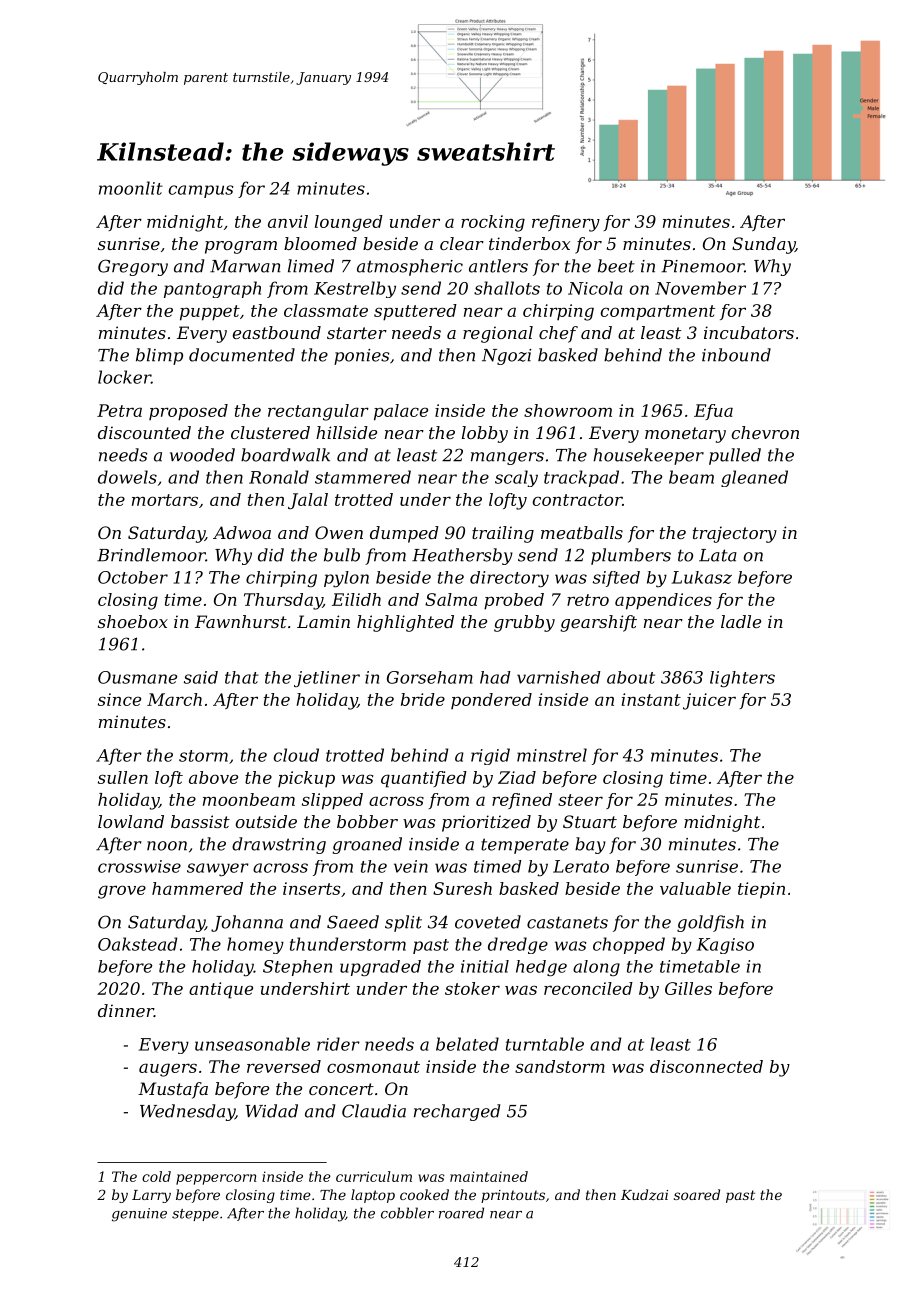  What do you see at coordinates (566, 223) in the image?
I see `refinery` at bounding box center [566, 223].
